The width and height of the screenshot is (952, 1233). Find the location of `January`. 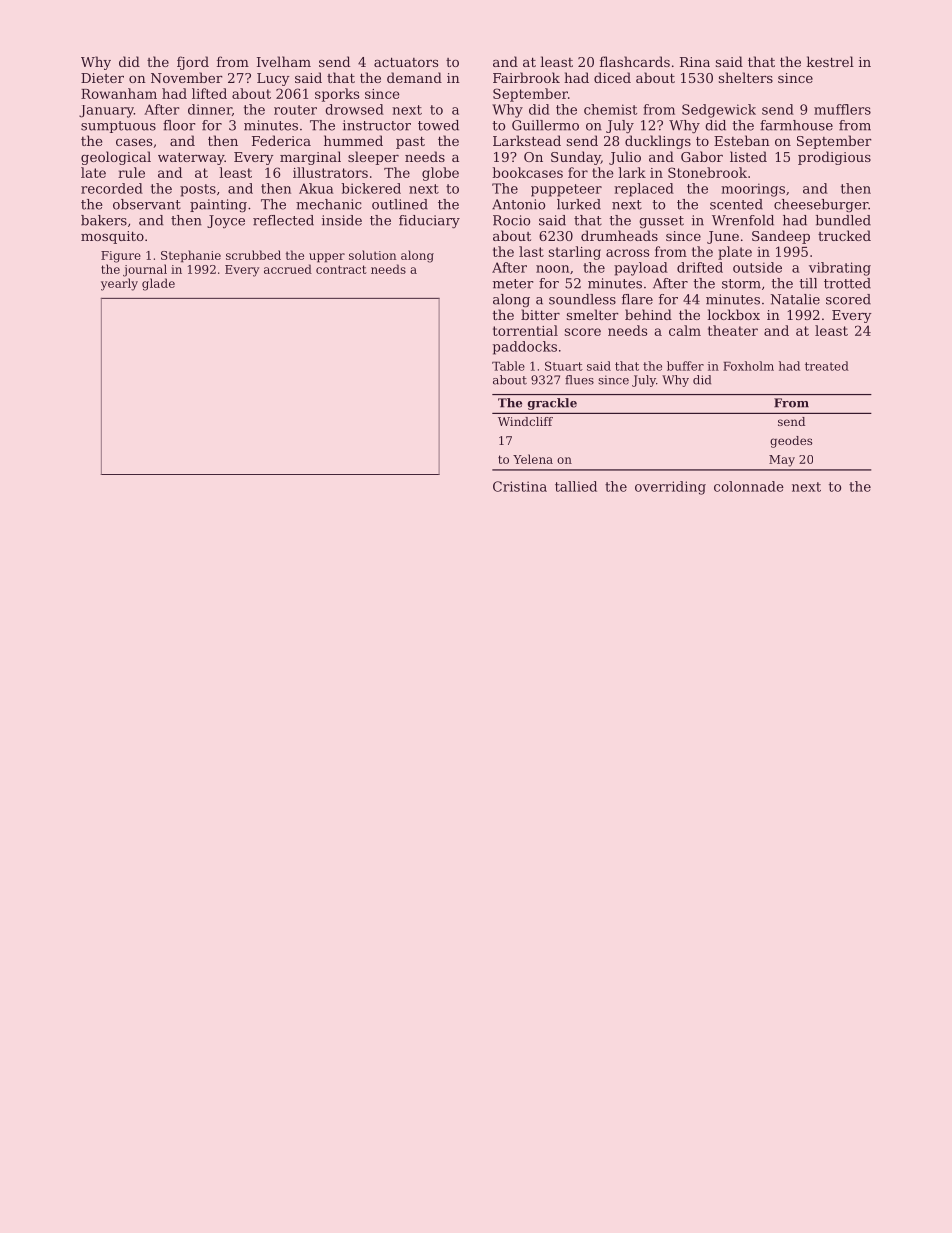

January is located at coordinates (106, 111).
